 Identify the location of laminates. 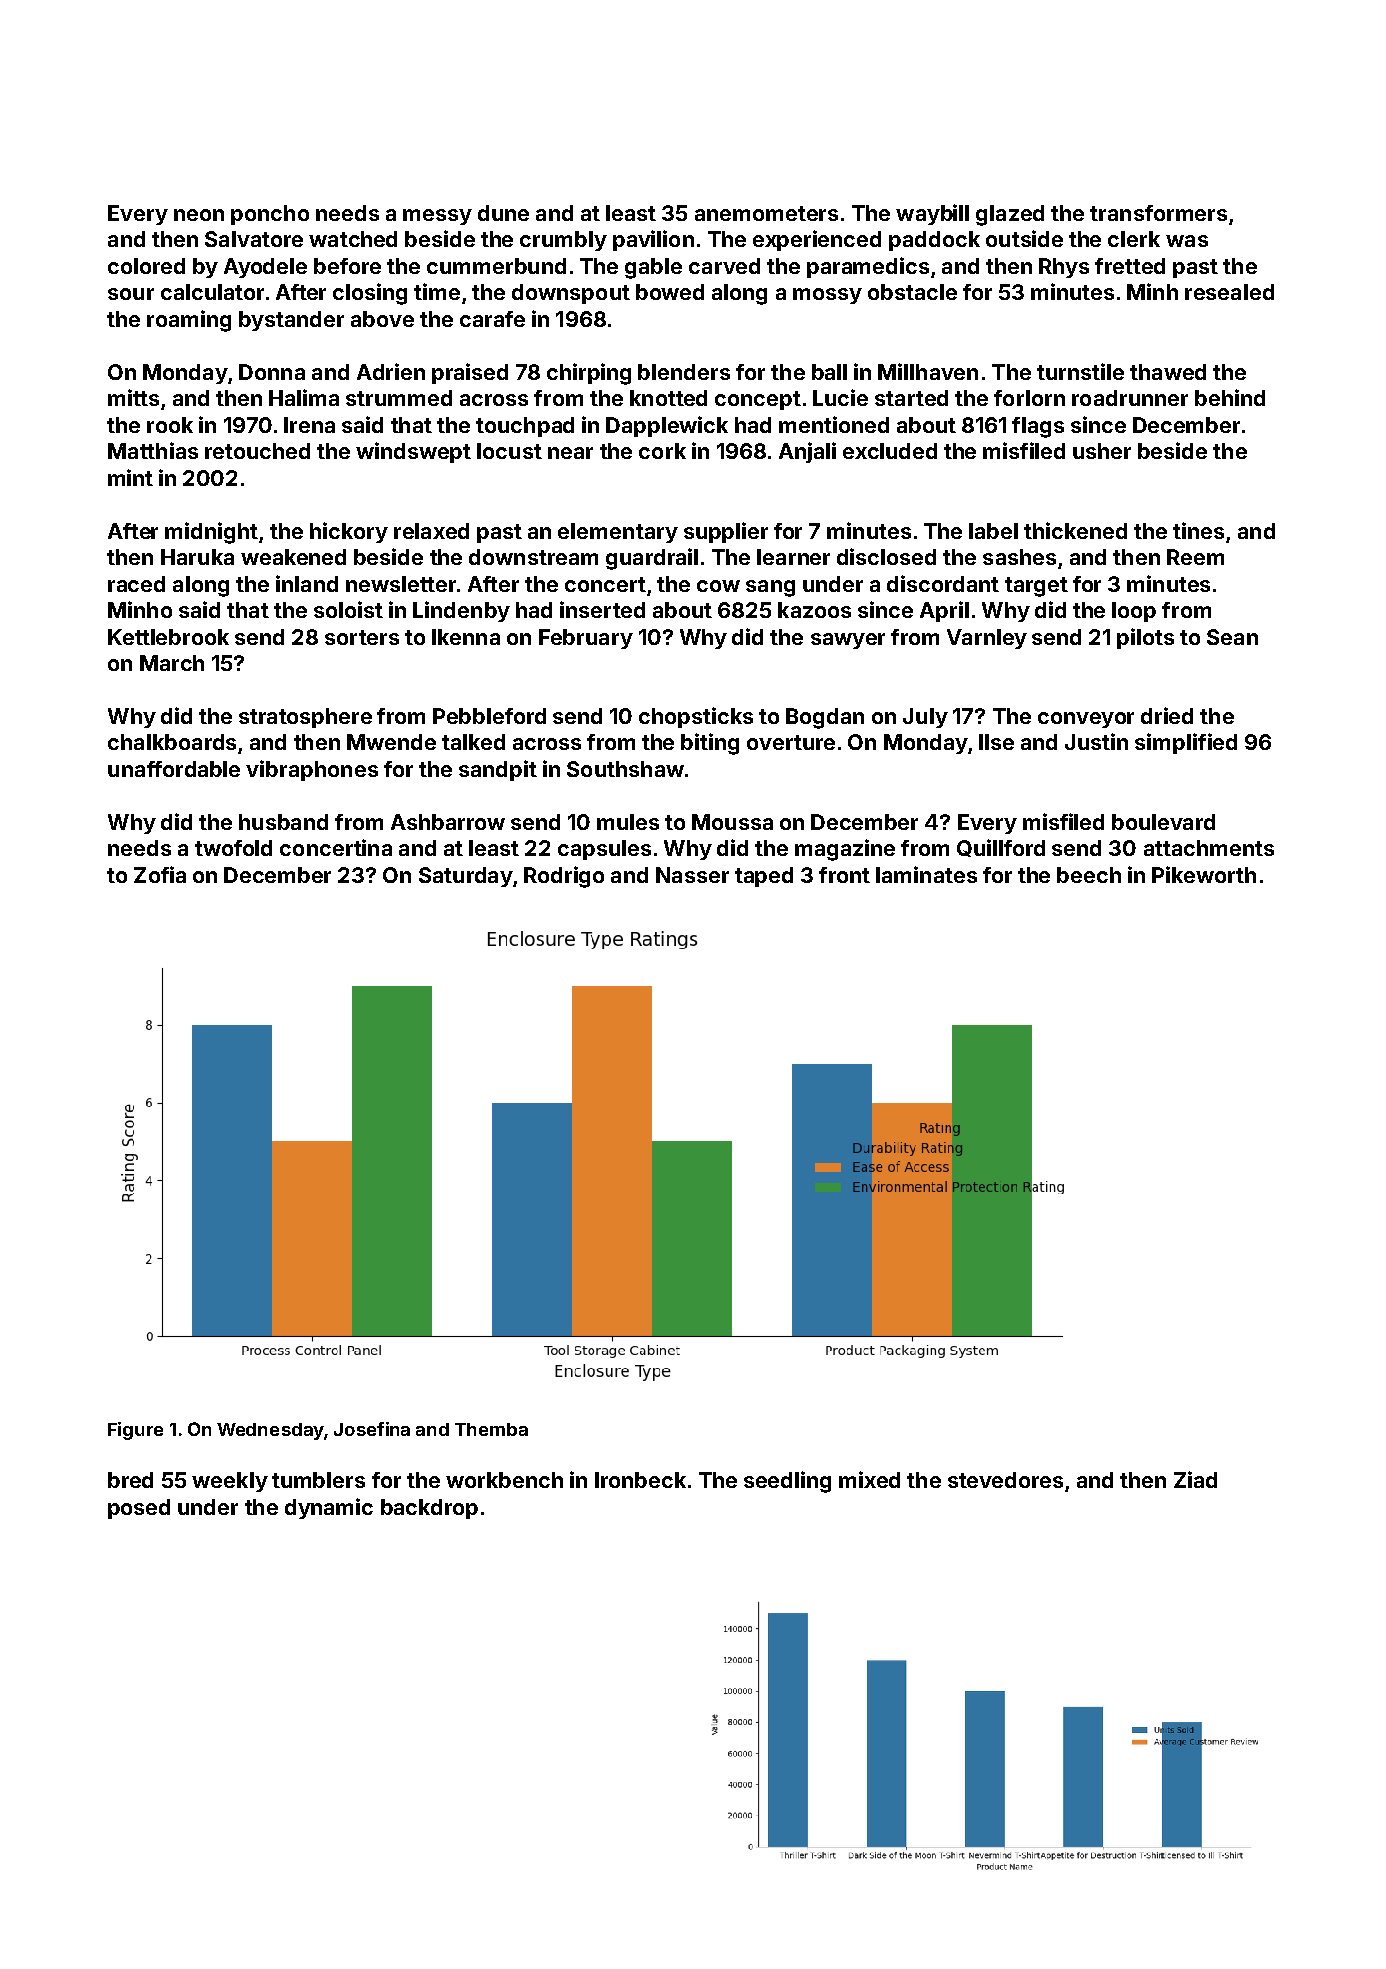
(926, 874).
